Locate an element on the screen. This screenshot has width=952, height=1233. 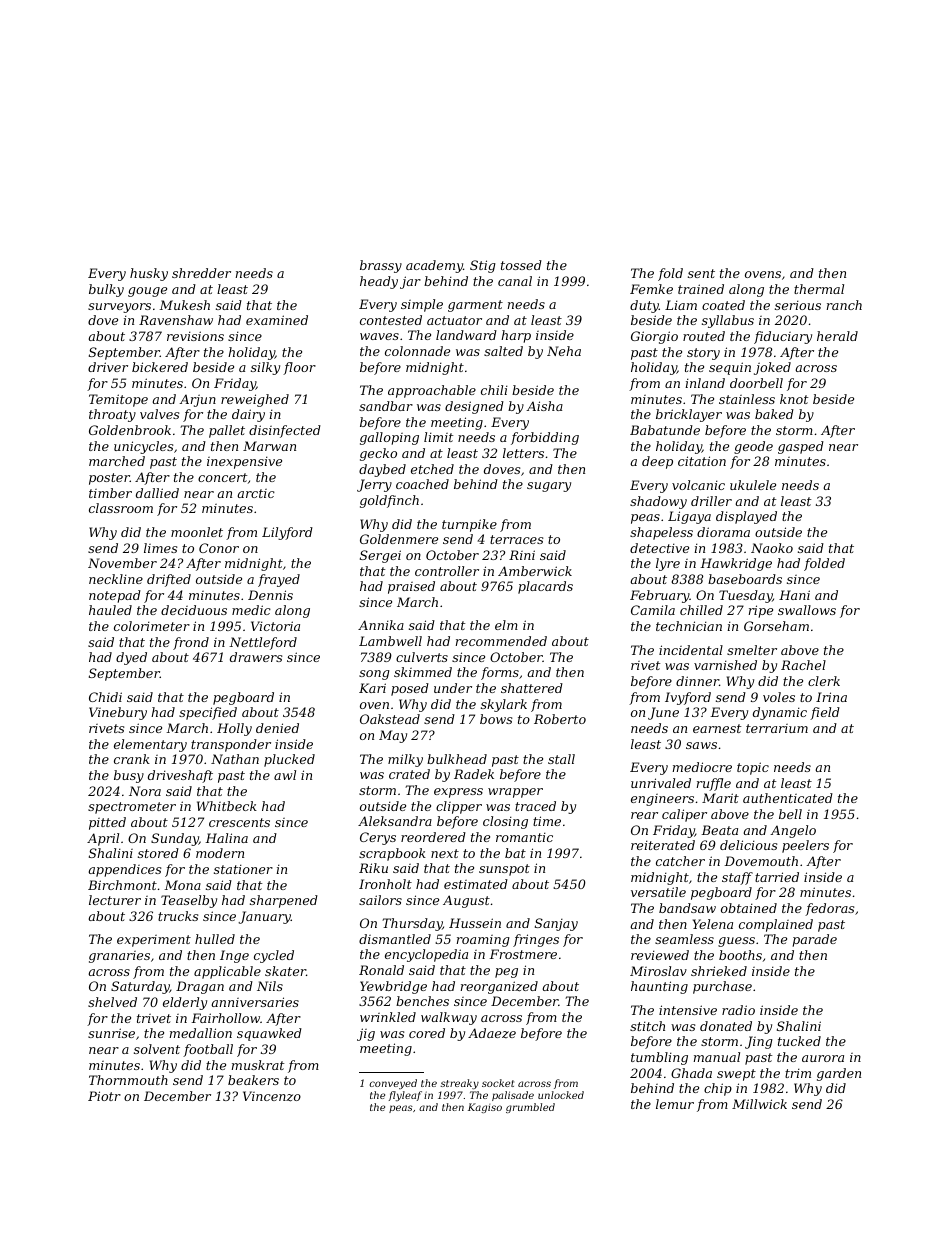
lecturer is located at coordinates (115, 900).
